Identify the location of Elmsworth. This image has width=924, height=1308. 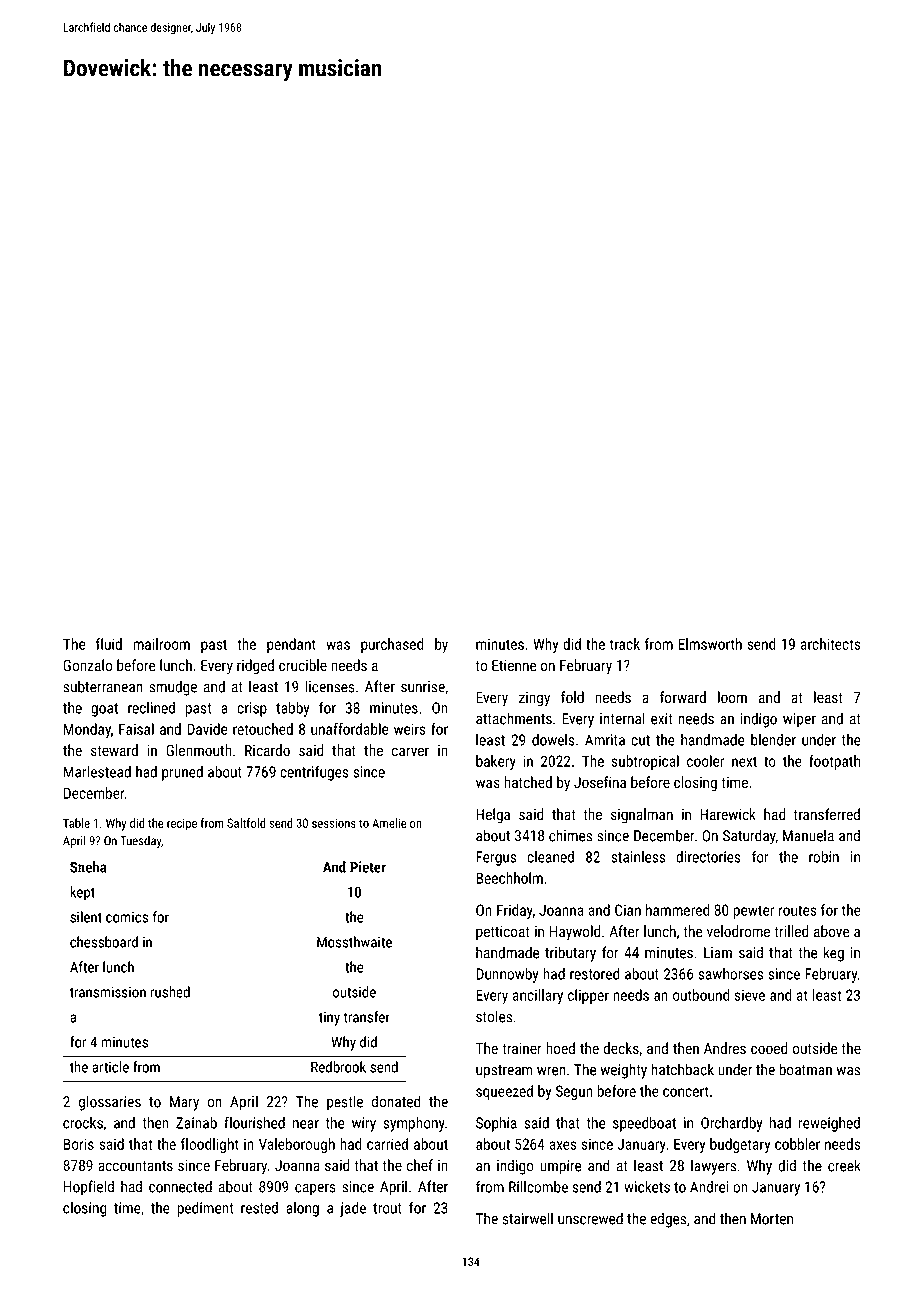
(710, 644).
